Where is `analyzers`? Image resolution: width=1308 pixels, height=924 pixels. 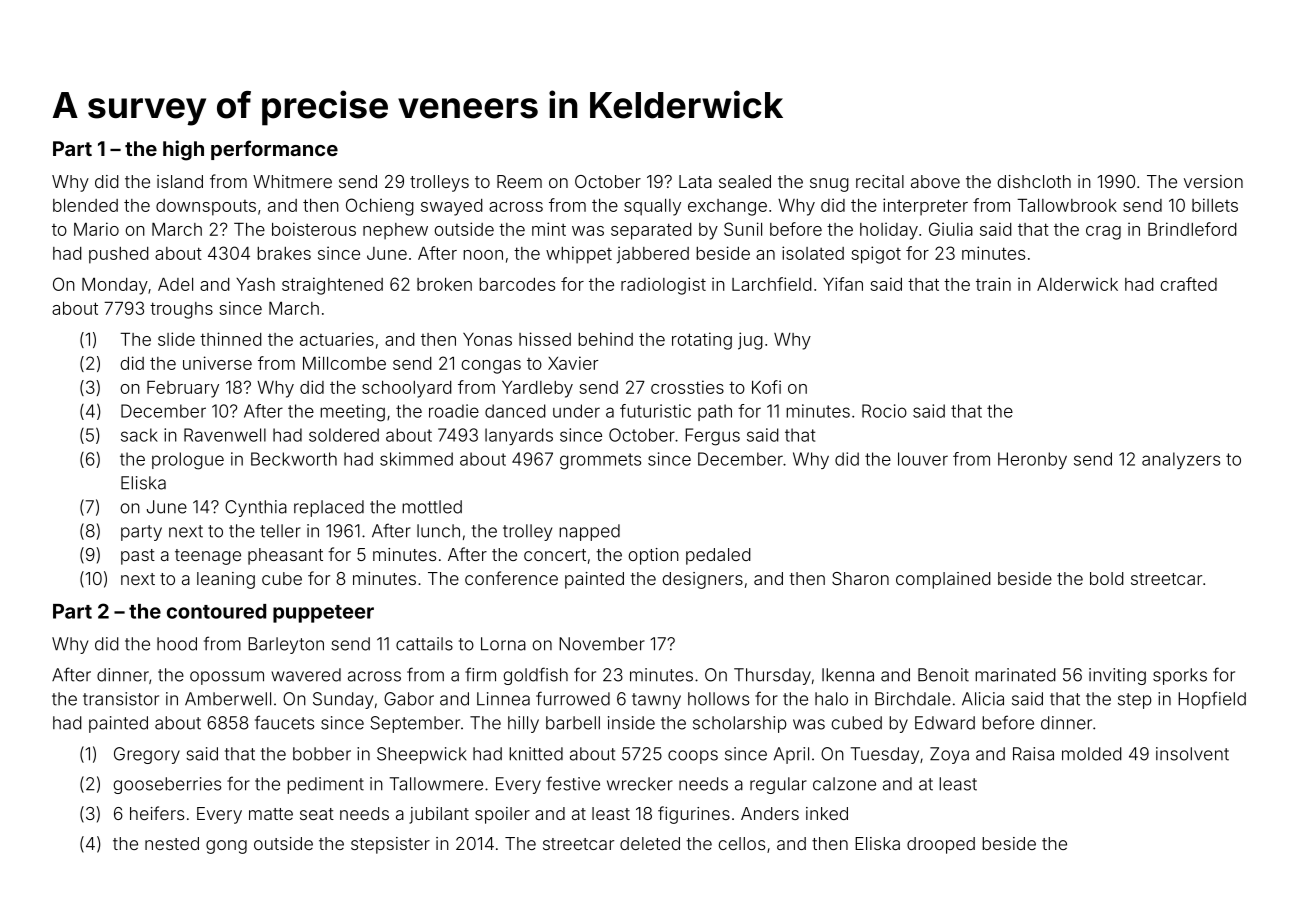 analyzers is located at coordinates (1181, 460).
